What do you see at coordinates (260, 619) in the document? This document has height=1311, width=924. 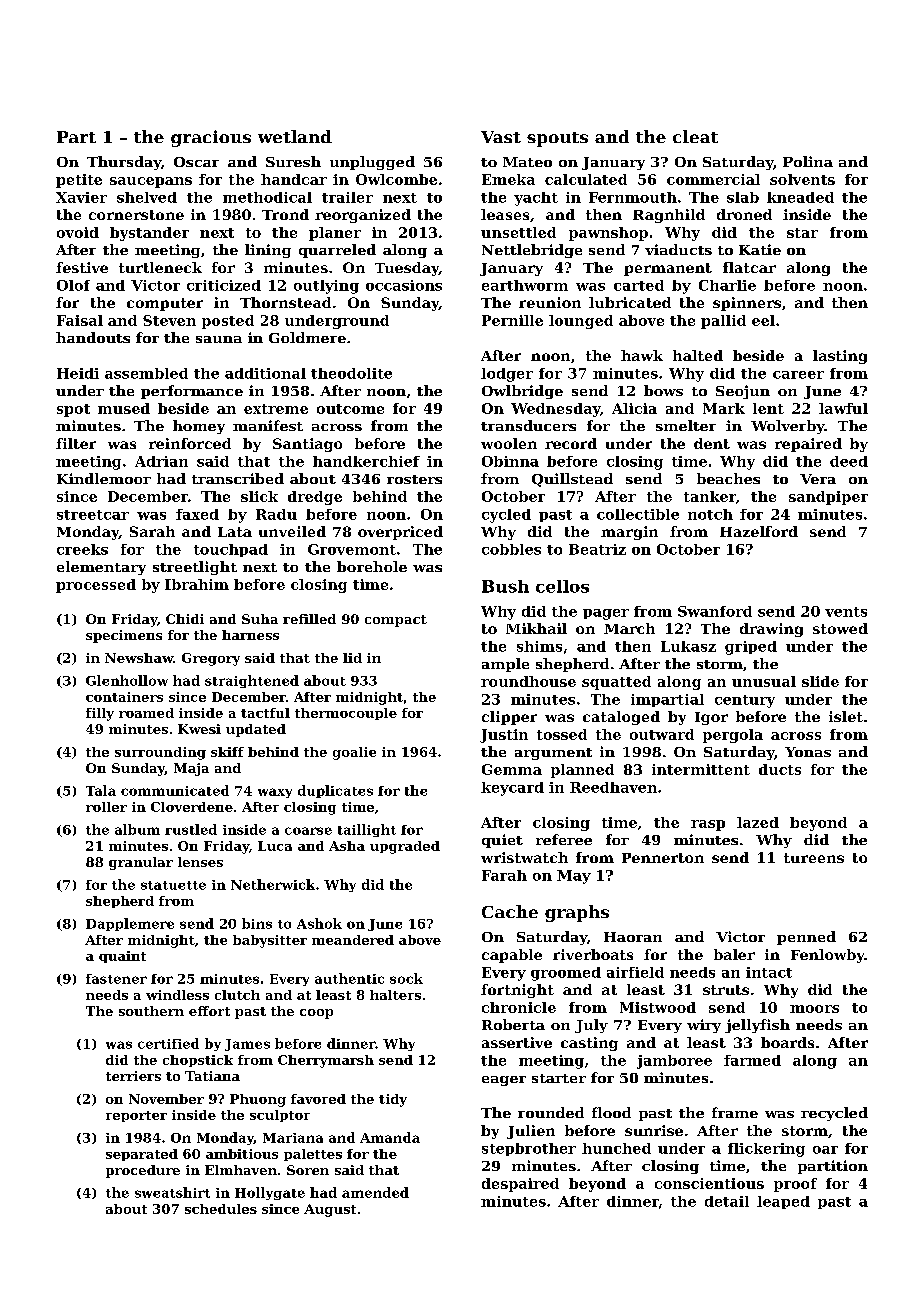 I see `Suha` at bounding box center [260, 619].
